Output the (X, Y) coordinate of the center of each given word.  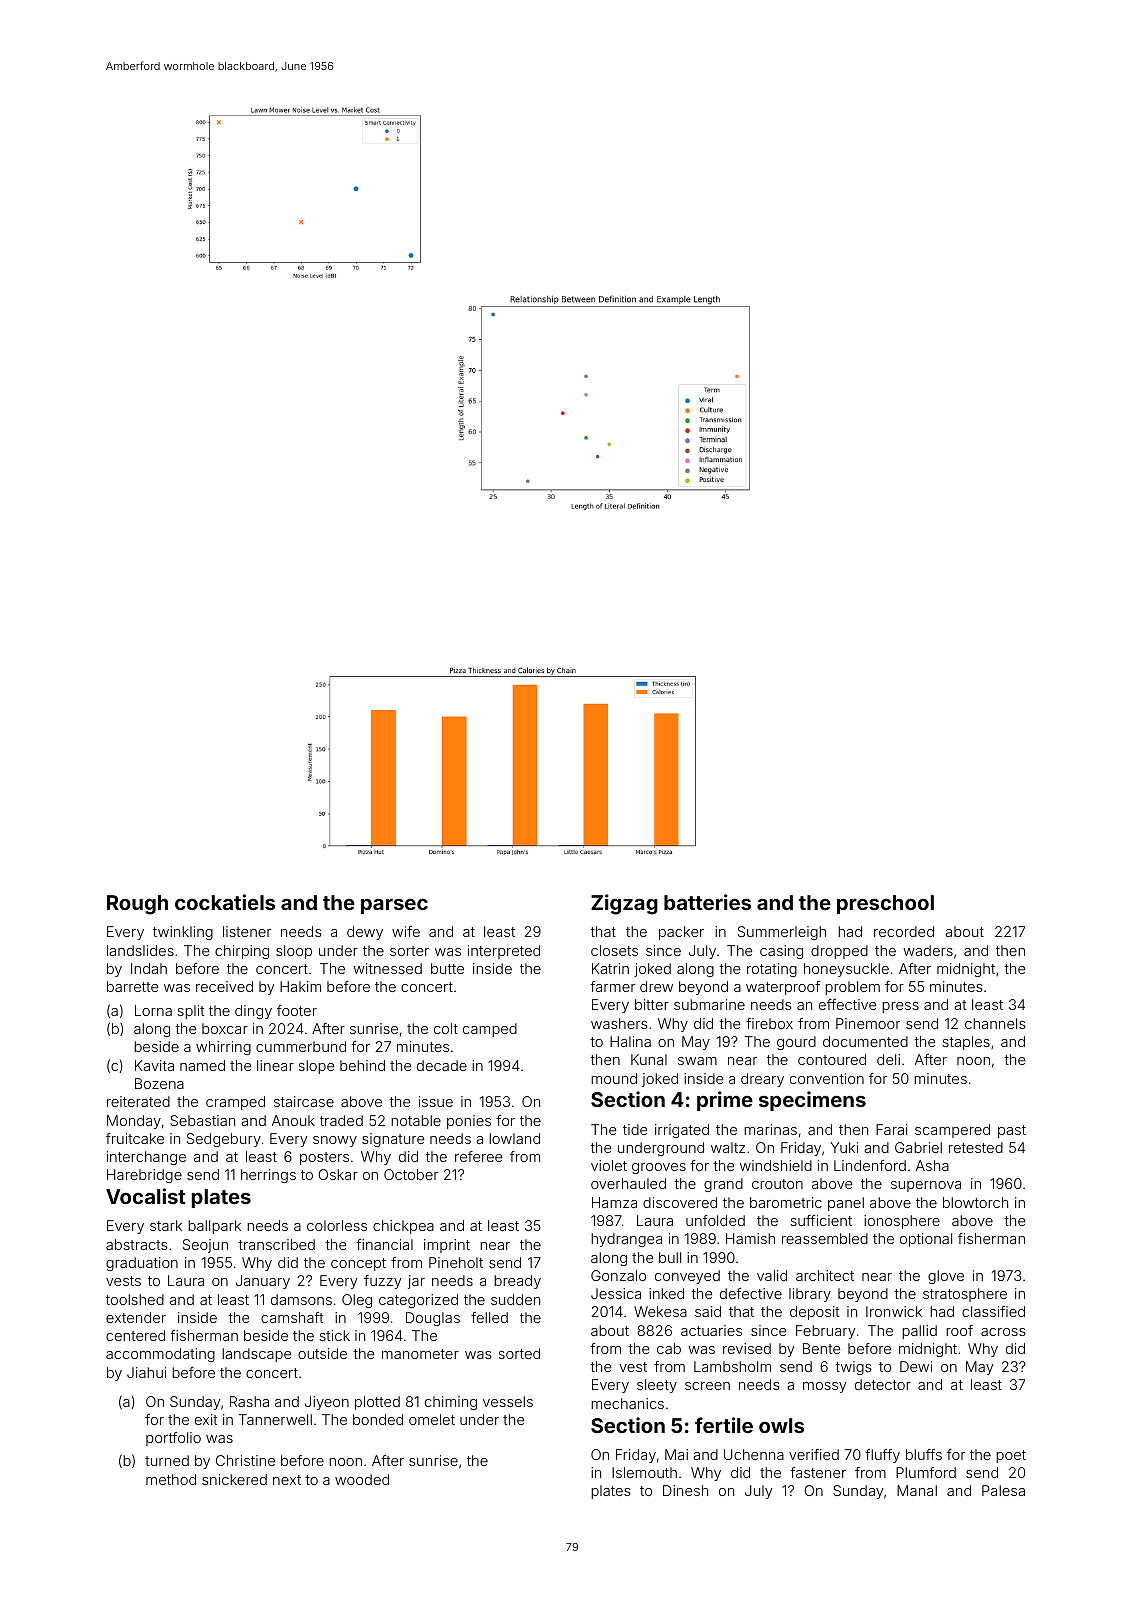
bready (517, 1282)
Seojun (205, 1246)
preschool (885, 904)
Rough (137, 905)
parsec (394, 906)
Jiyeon (327, 1403)
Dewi (916, 1366)
